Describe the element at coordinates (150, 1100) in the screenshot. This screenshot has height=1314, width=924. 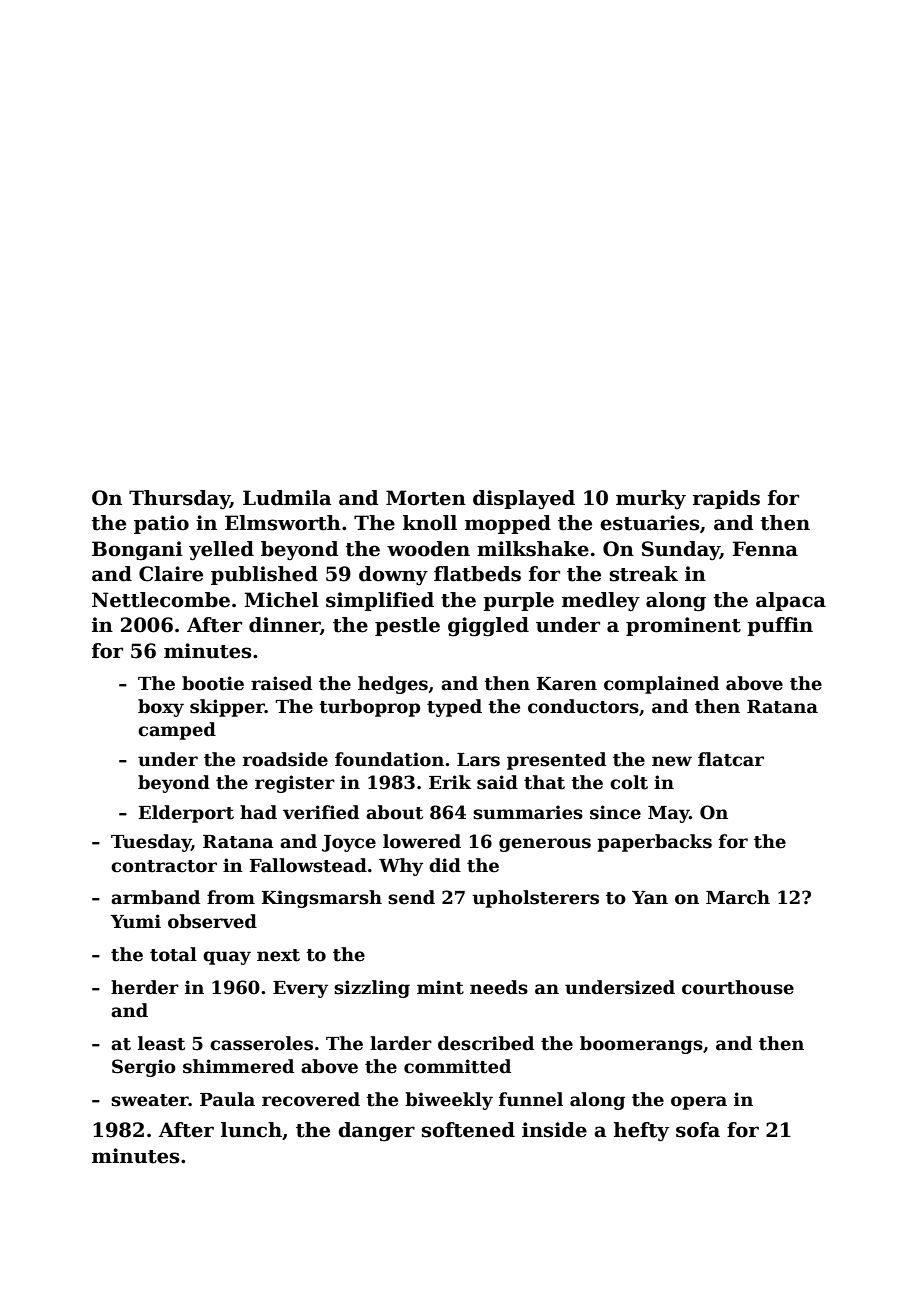
I see `sweater` at that location.
